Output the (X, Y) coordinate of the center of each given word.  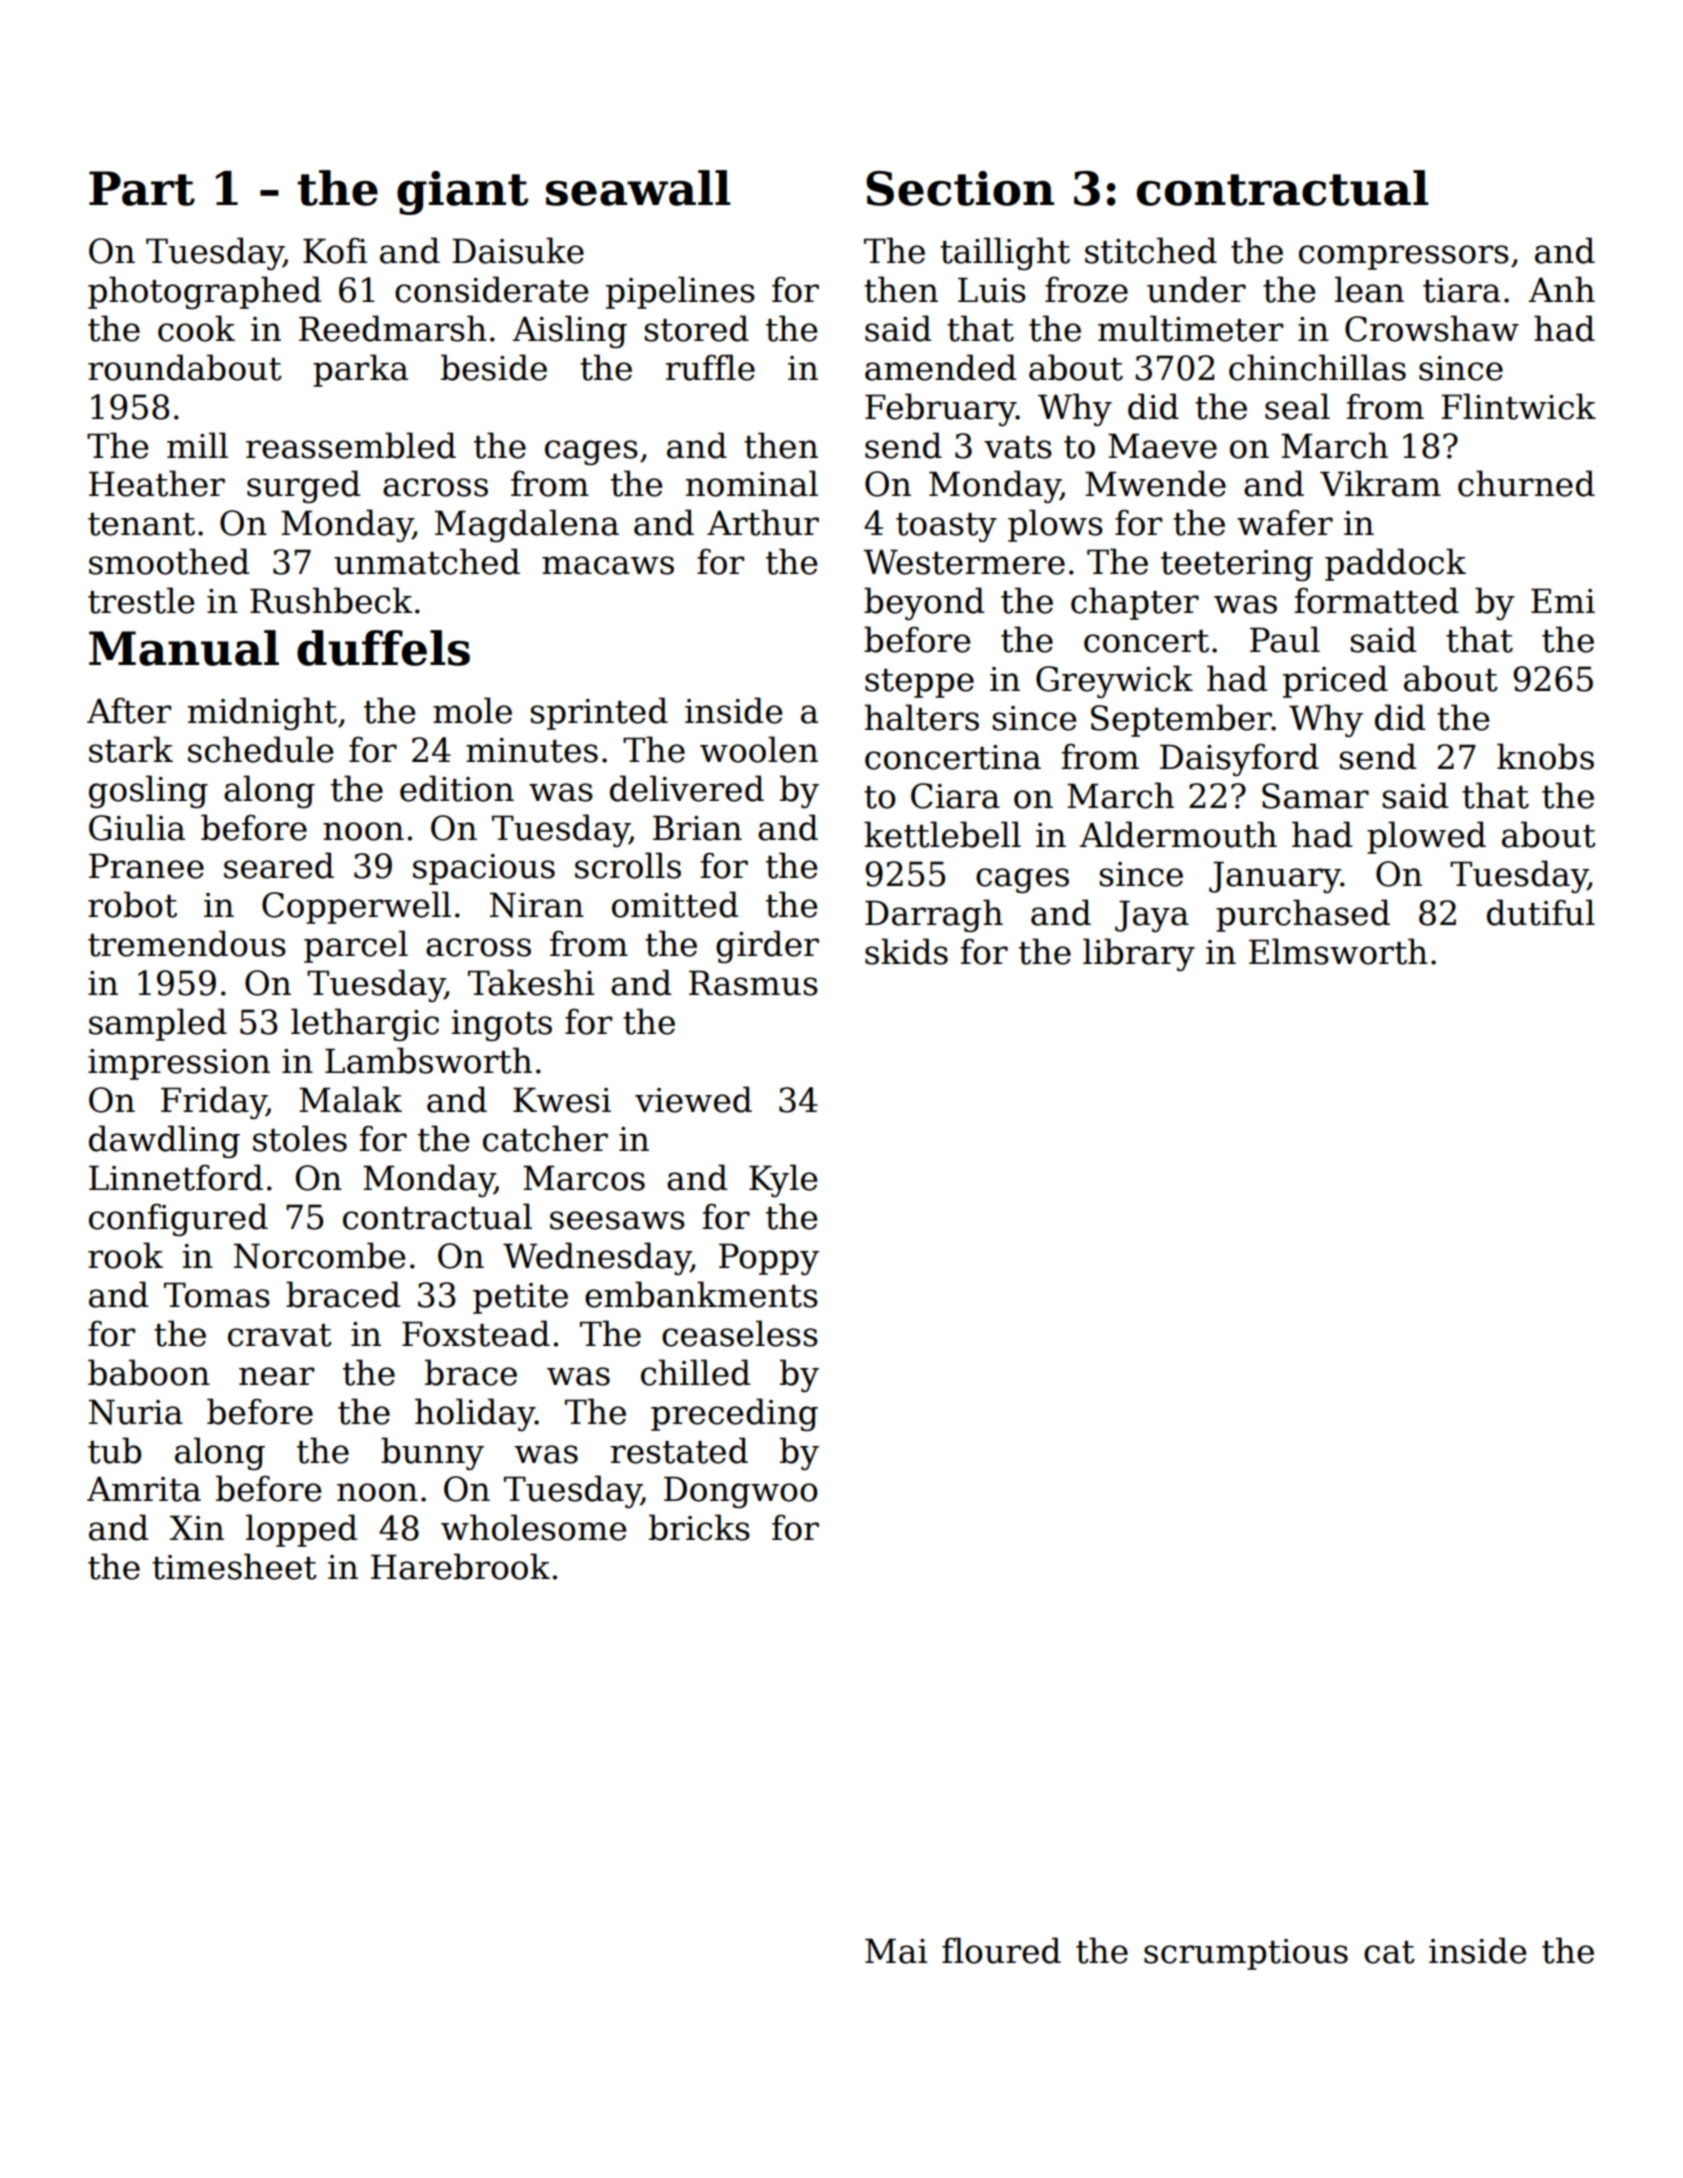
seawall (638, 188)
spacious (484, 869)
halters (922, 717)
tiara (1462, 290)
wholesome (533, 1527)
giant (462, 193)
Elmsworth (1338, 951)
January (1275, 877)
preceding (734, 1414)
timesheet (234, 1566)
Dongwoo (741, 1492)
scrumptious (1246, 1954)
